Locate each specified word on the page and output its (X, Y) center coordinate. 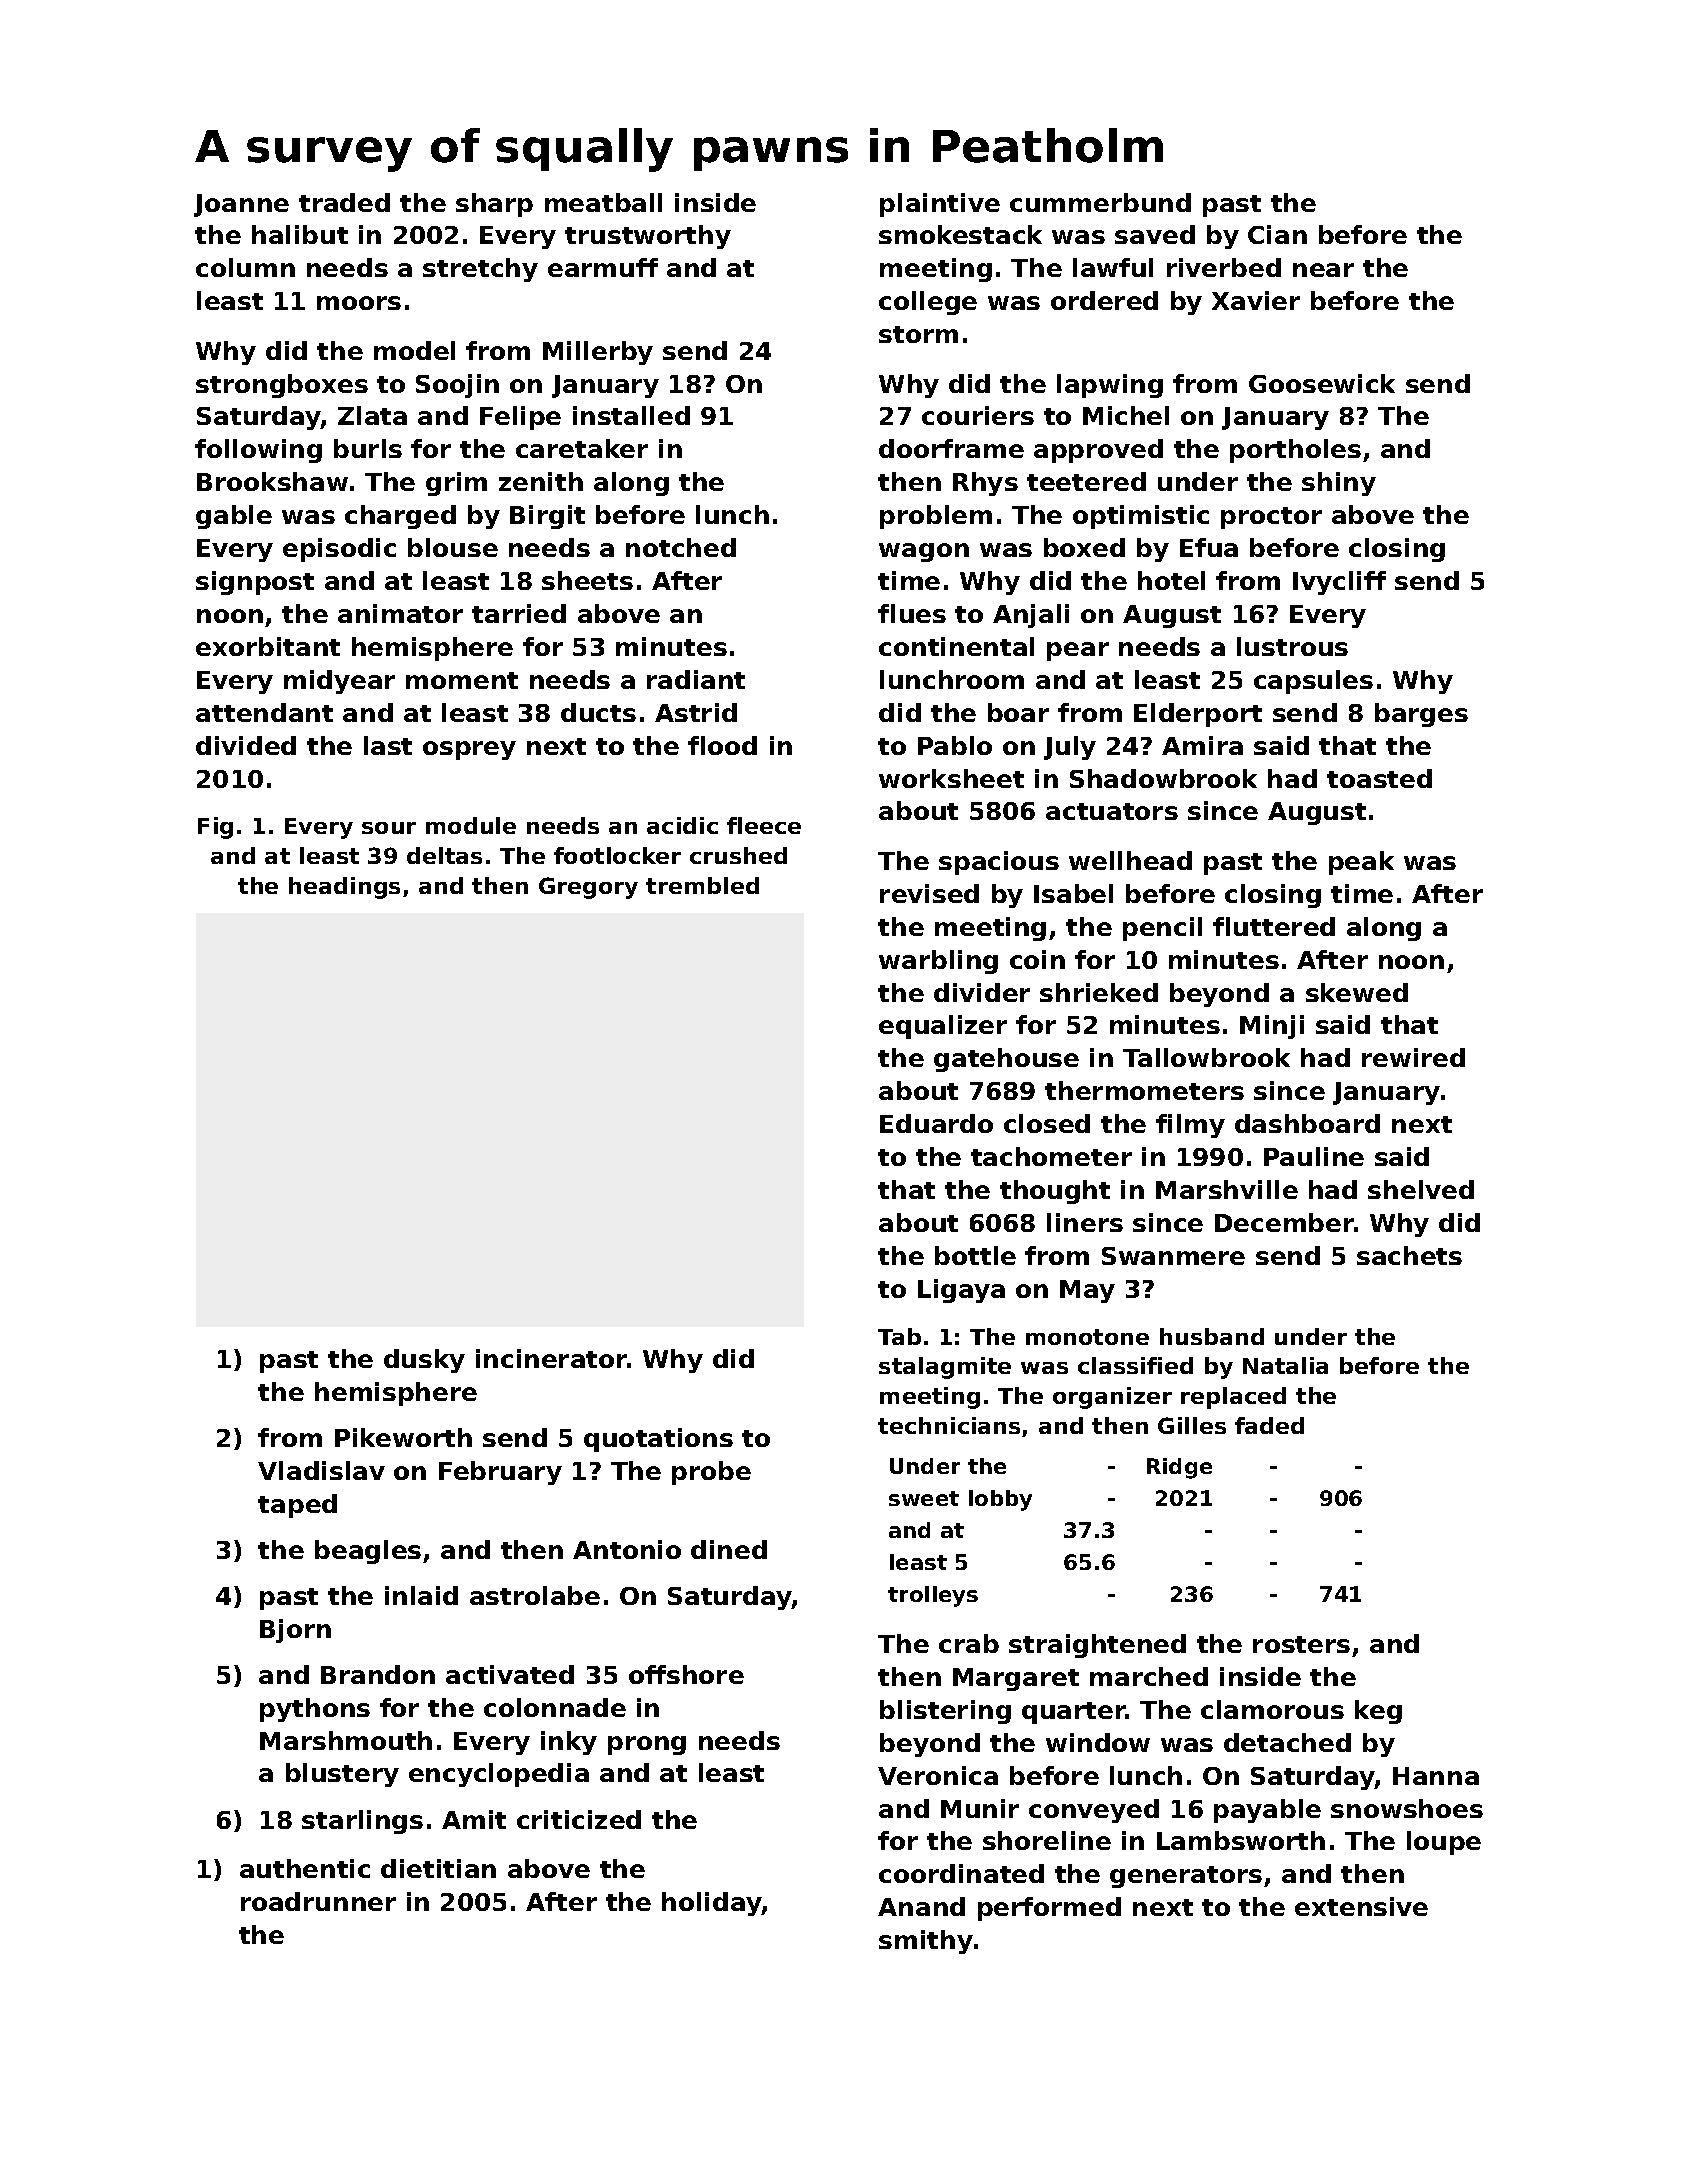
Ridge (1179, 1468)
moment (462, 680)
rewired (1413, 1057)
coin (1037, 959)
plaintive (940, 205)
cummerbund (1100, 202)
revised (929, 893)
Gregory (588, 888)
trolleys (933, 1596)
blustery (342, 1775)
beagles (368, 1552)
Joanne (241, 205)
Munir (980, 1808)
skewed (1357, 992)
